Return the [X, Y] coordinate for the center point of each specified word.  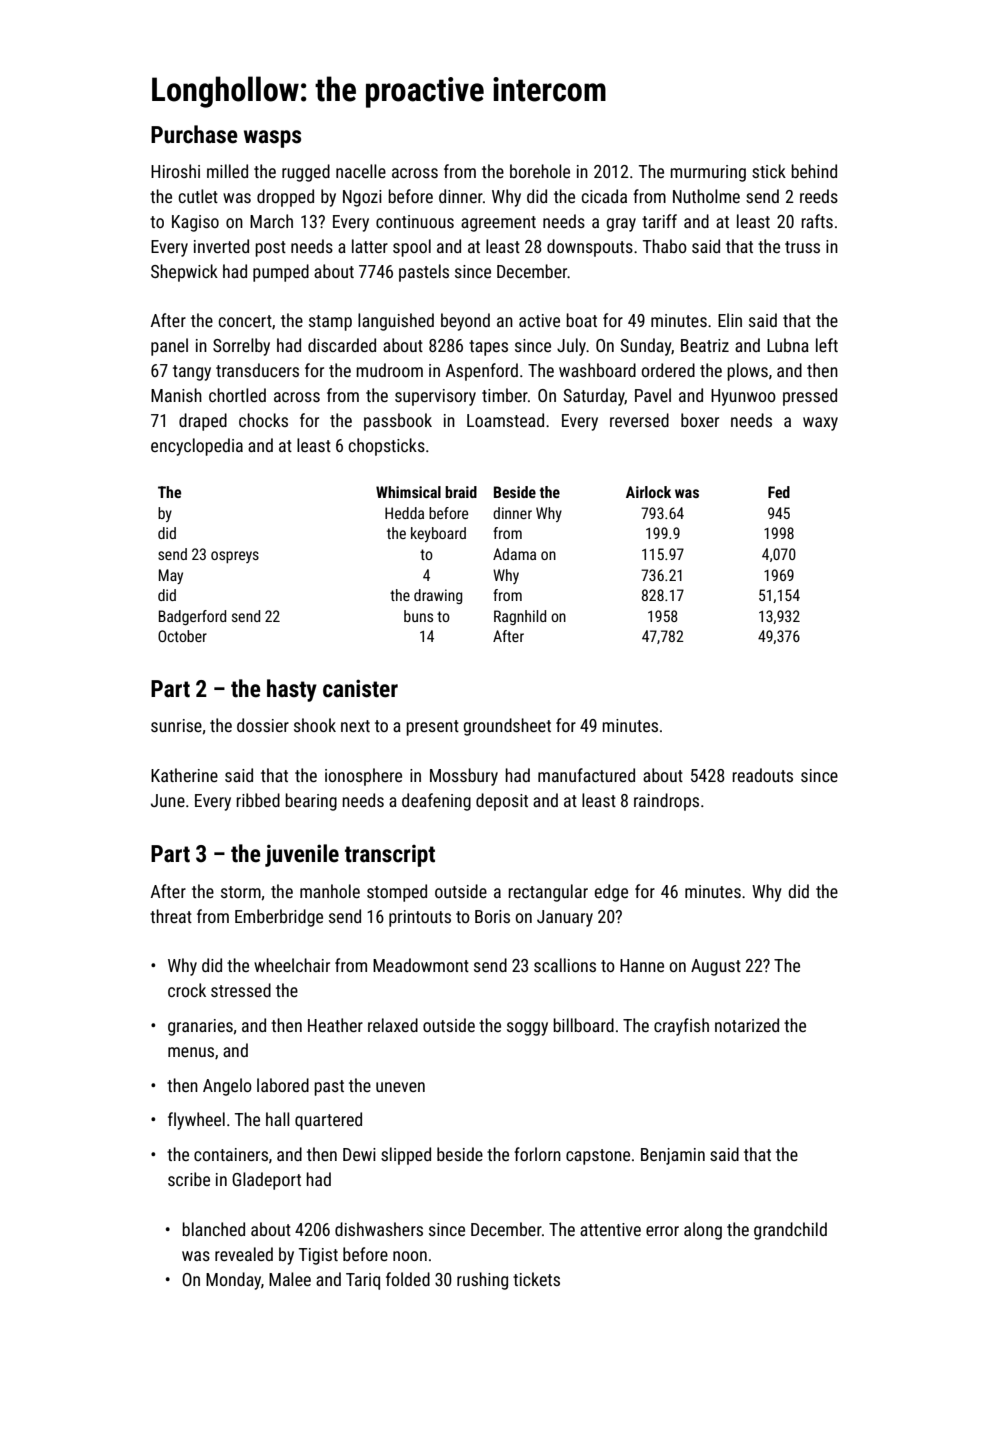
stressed [241, 990]
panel [169, 347]
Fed [779, 492]
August [716, 967]
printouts [420, 918]
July [571, 347]
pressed [810, 397]
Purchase [194, 134]
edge [611, 893]
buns [418, 616]
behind [814, 171]
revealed [244, 1254]
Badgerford [192, 617]
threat [171, 916]
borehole [540, 171]
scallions [565, 965]
